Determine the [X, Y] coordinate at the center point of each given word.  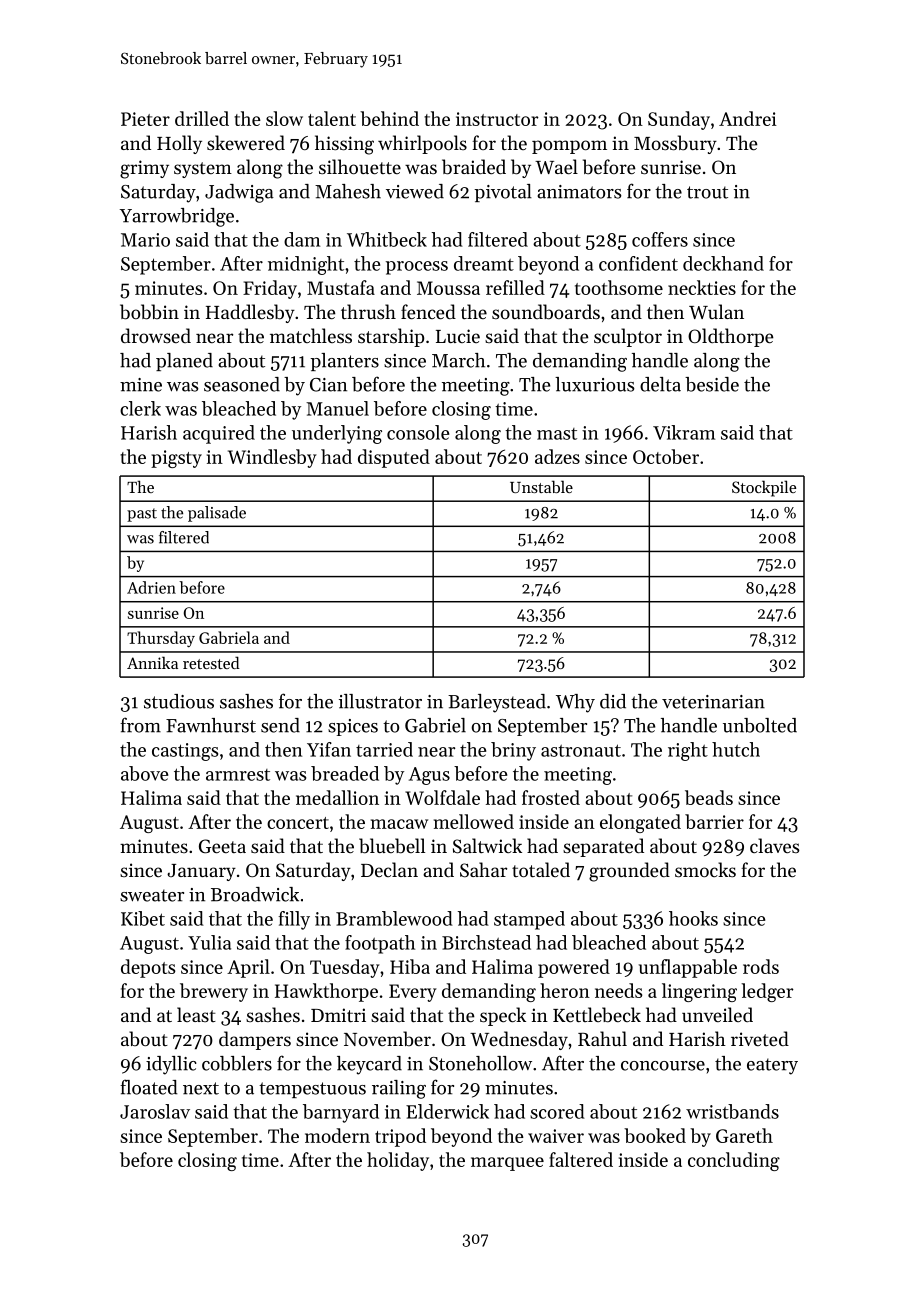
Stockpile [764, 488]
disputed [394, 458]
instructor [497, 119]
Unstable [541, 486]
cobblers [237, 1063]
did [613, 701]
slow [284, 118]
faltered [581, 1159]
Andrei [748, 118]
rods [761, 966]
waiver [556, 1136]
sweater [152, 895]
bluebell [392, 846]
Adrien [151, 587]
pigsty [176, 459]
